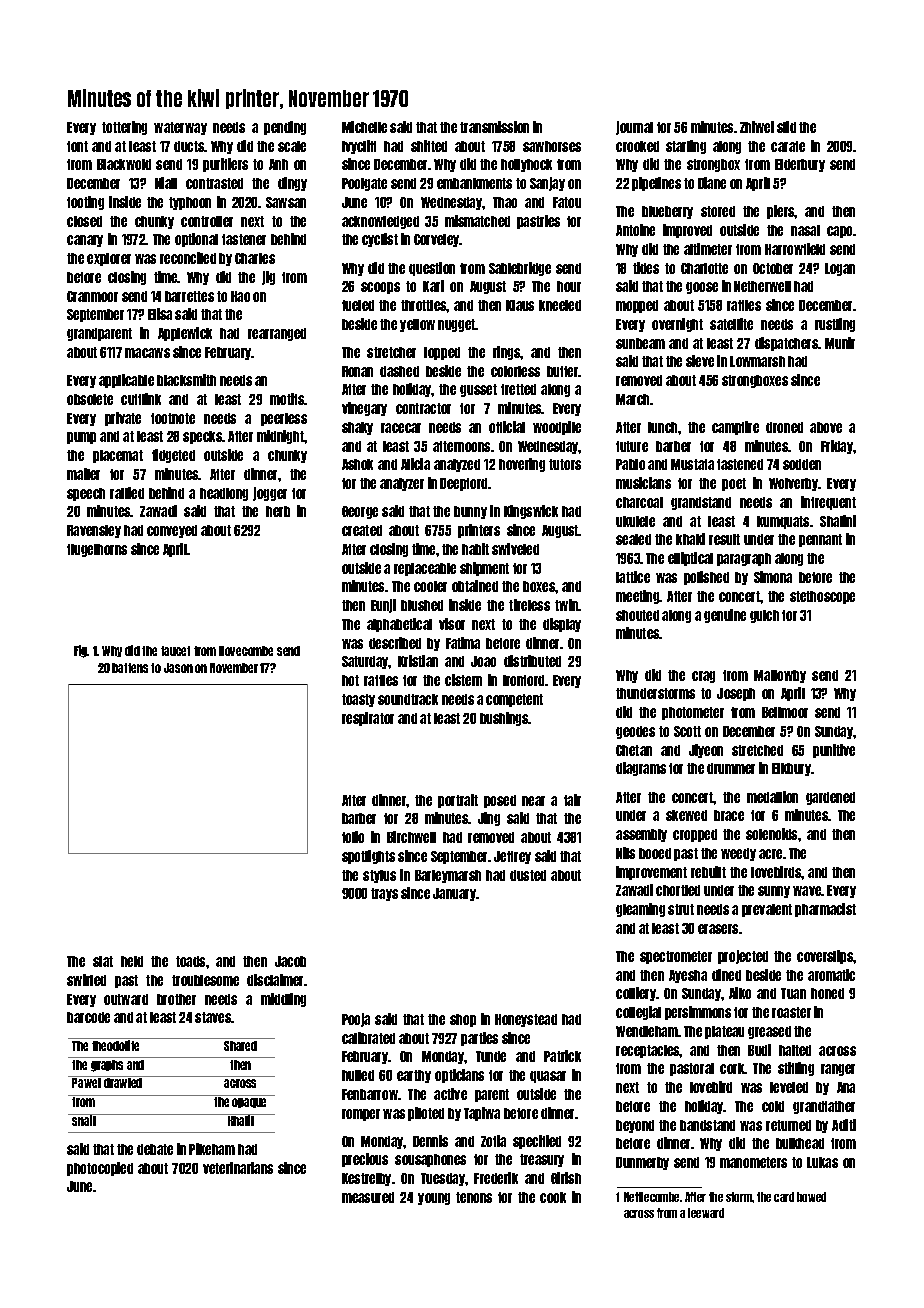 Image resolution: width=924 pixels, height=1308 pixels. I want to click on mopped, so click(637, 306).
